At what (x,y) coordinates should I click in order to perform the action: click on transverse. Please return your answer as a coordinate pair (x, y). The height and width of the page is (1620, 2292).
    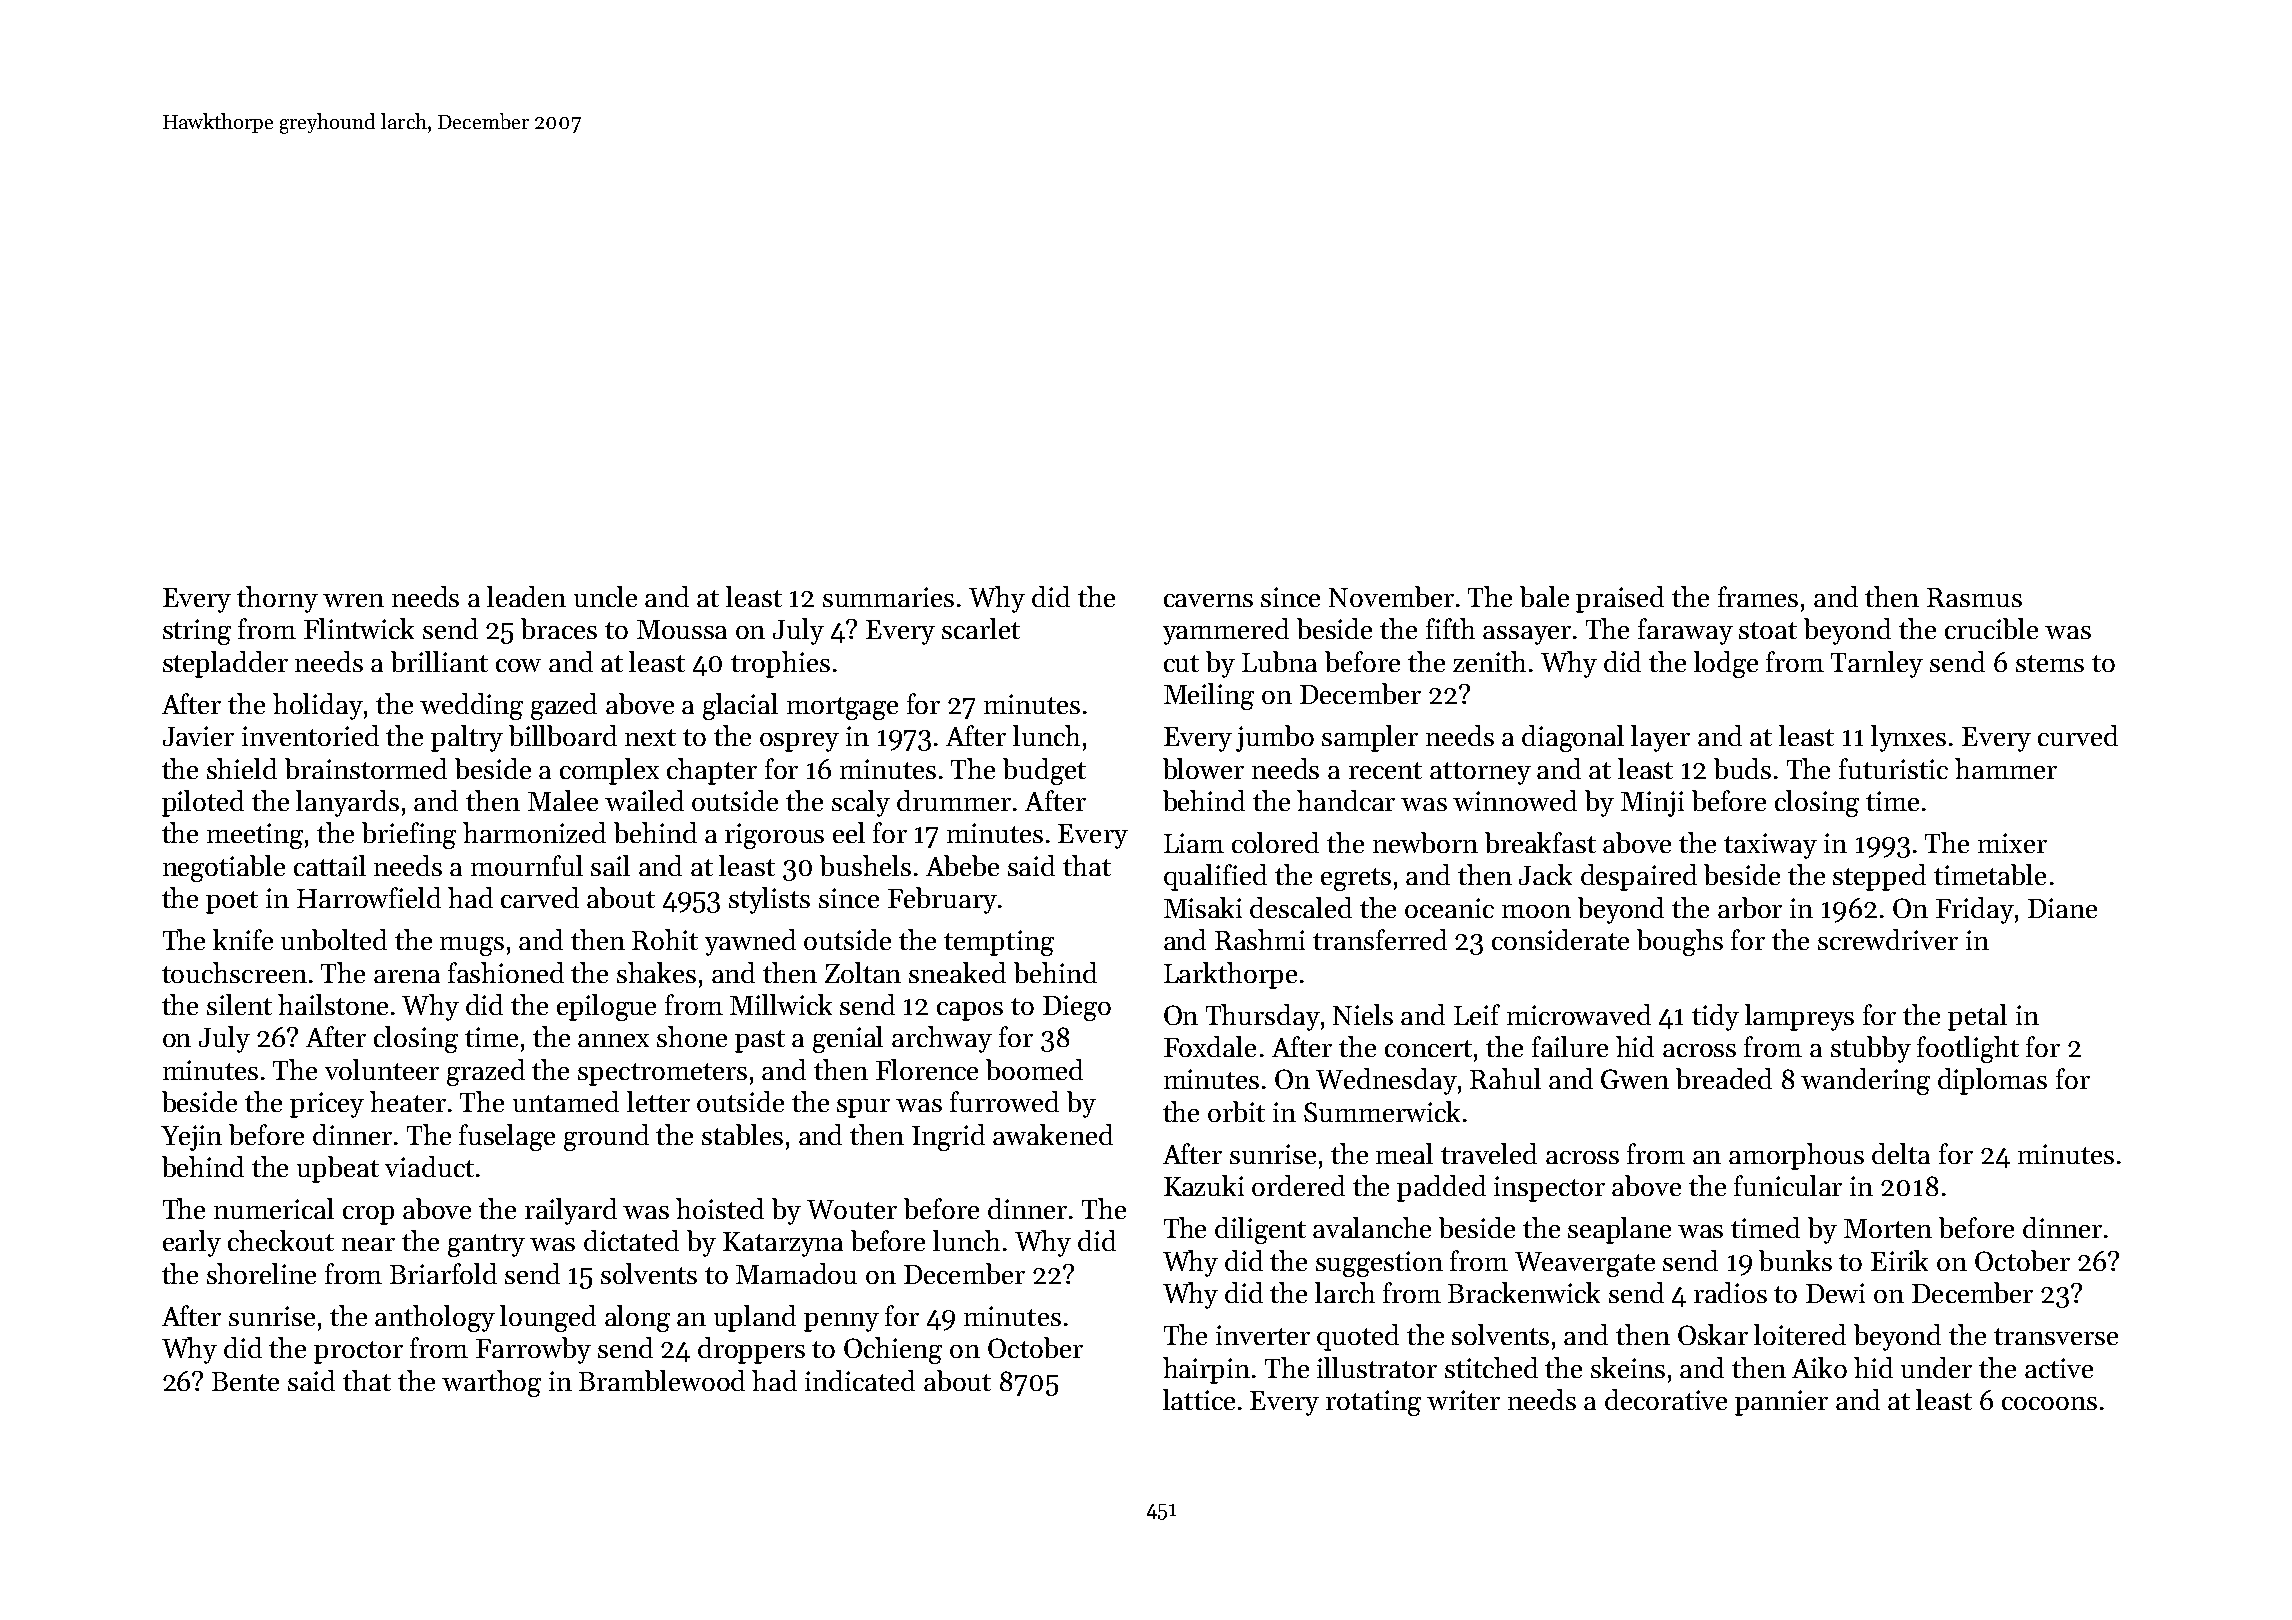
    Looking at the image, I should click on (2056, 1336).
